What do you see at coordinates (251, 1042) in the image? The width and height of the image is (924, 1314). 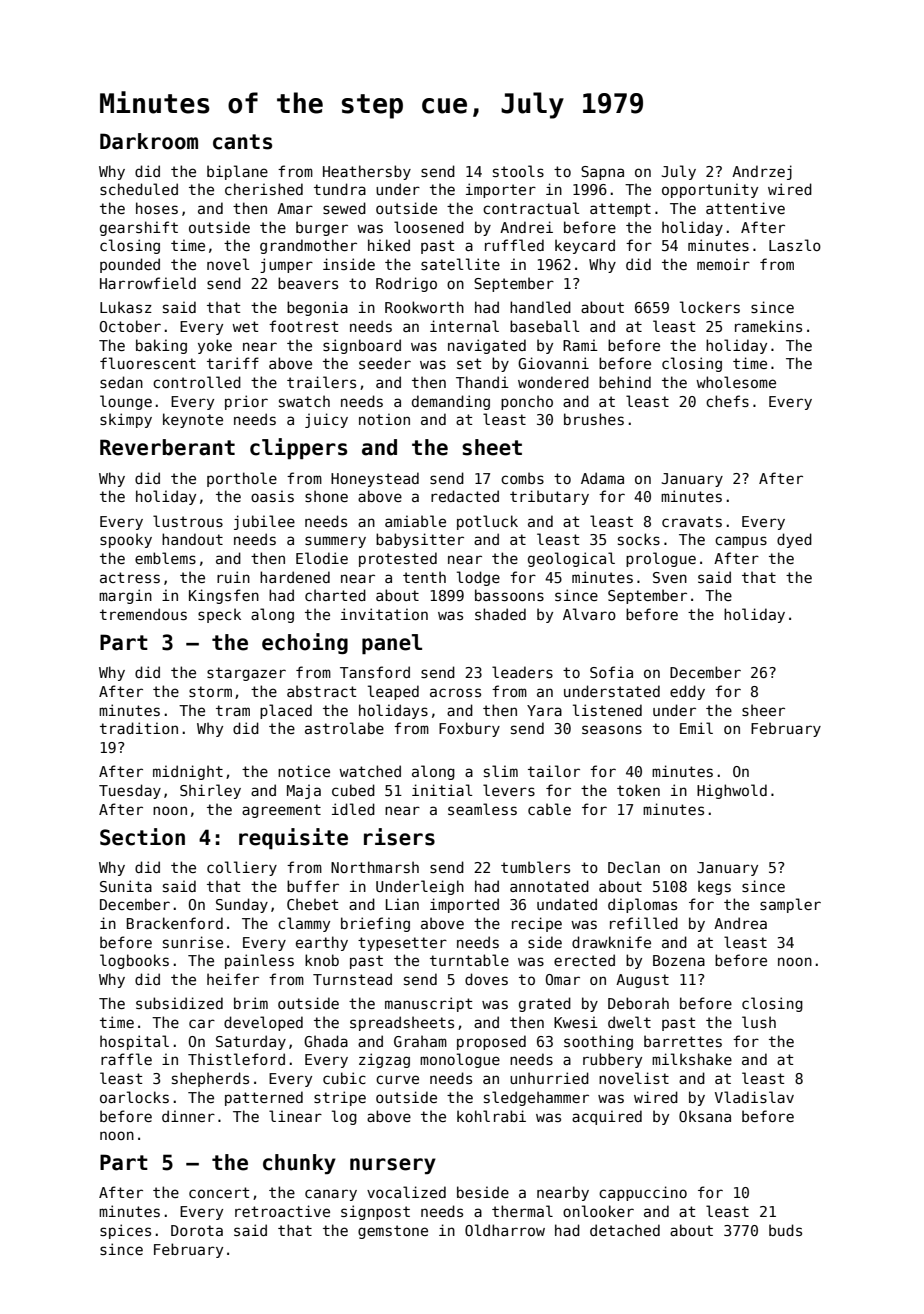 I see `Saturday` at bounding box center [251, 1042].
